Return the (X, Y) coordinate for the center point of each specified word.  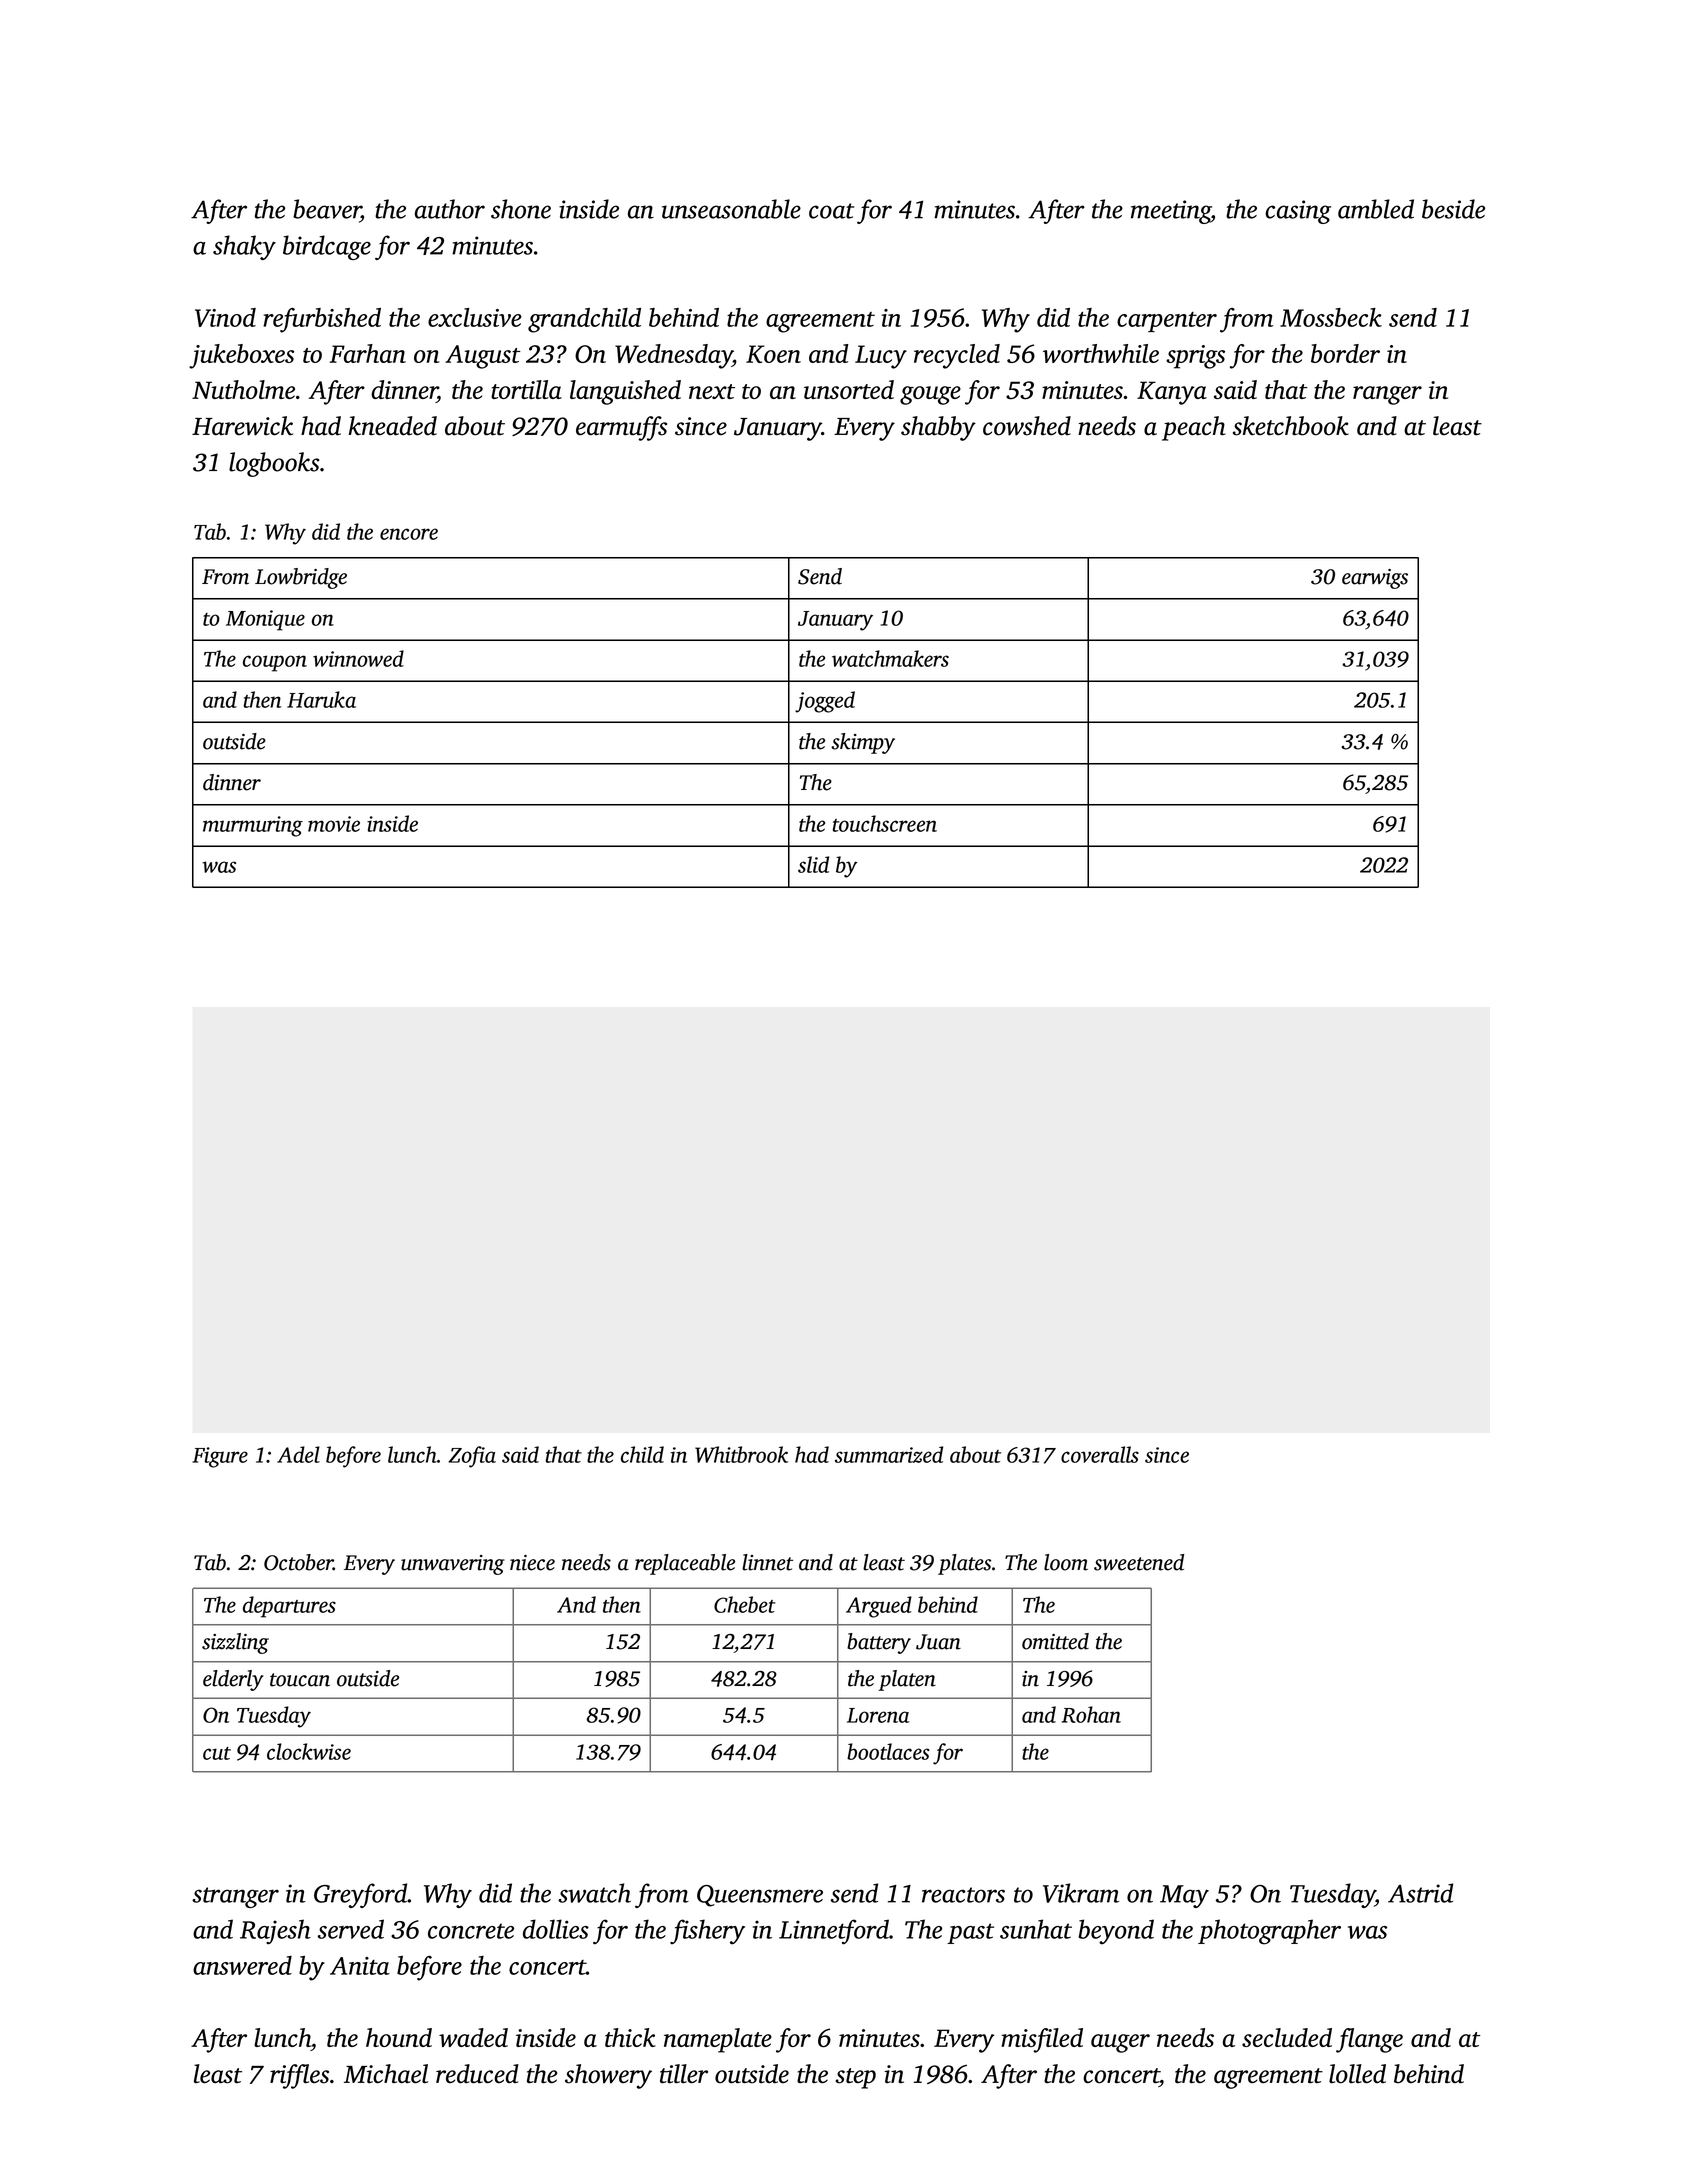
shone (521, 209)
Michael (386, 2074)
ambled (1376, 209)
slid (813, 864)
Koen (773, 354)
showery (608, 2076)
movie (334, 824)
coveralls (1100, 1454)
